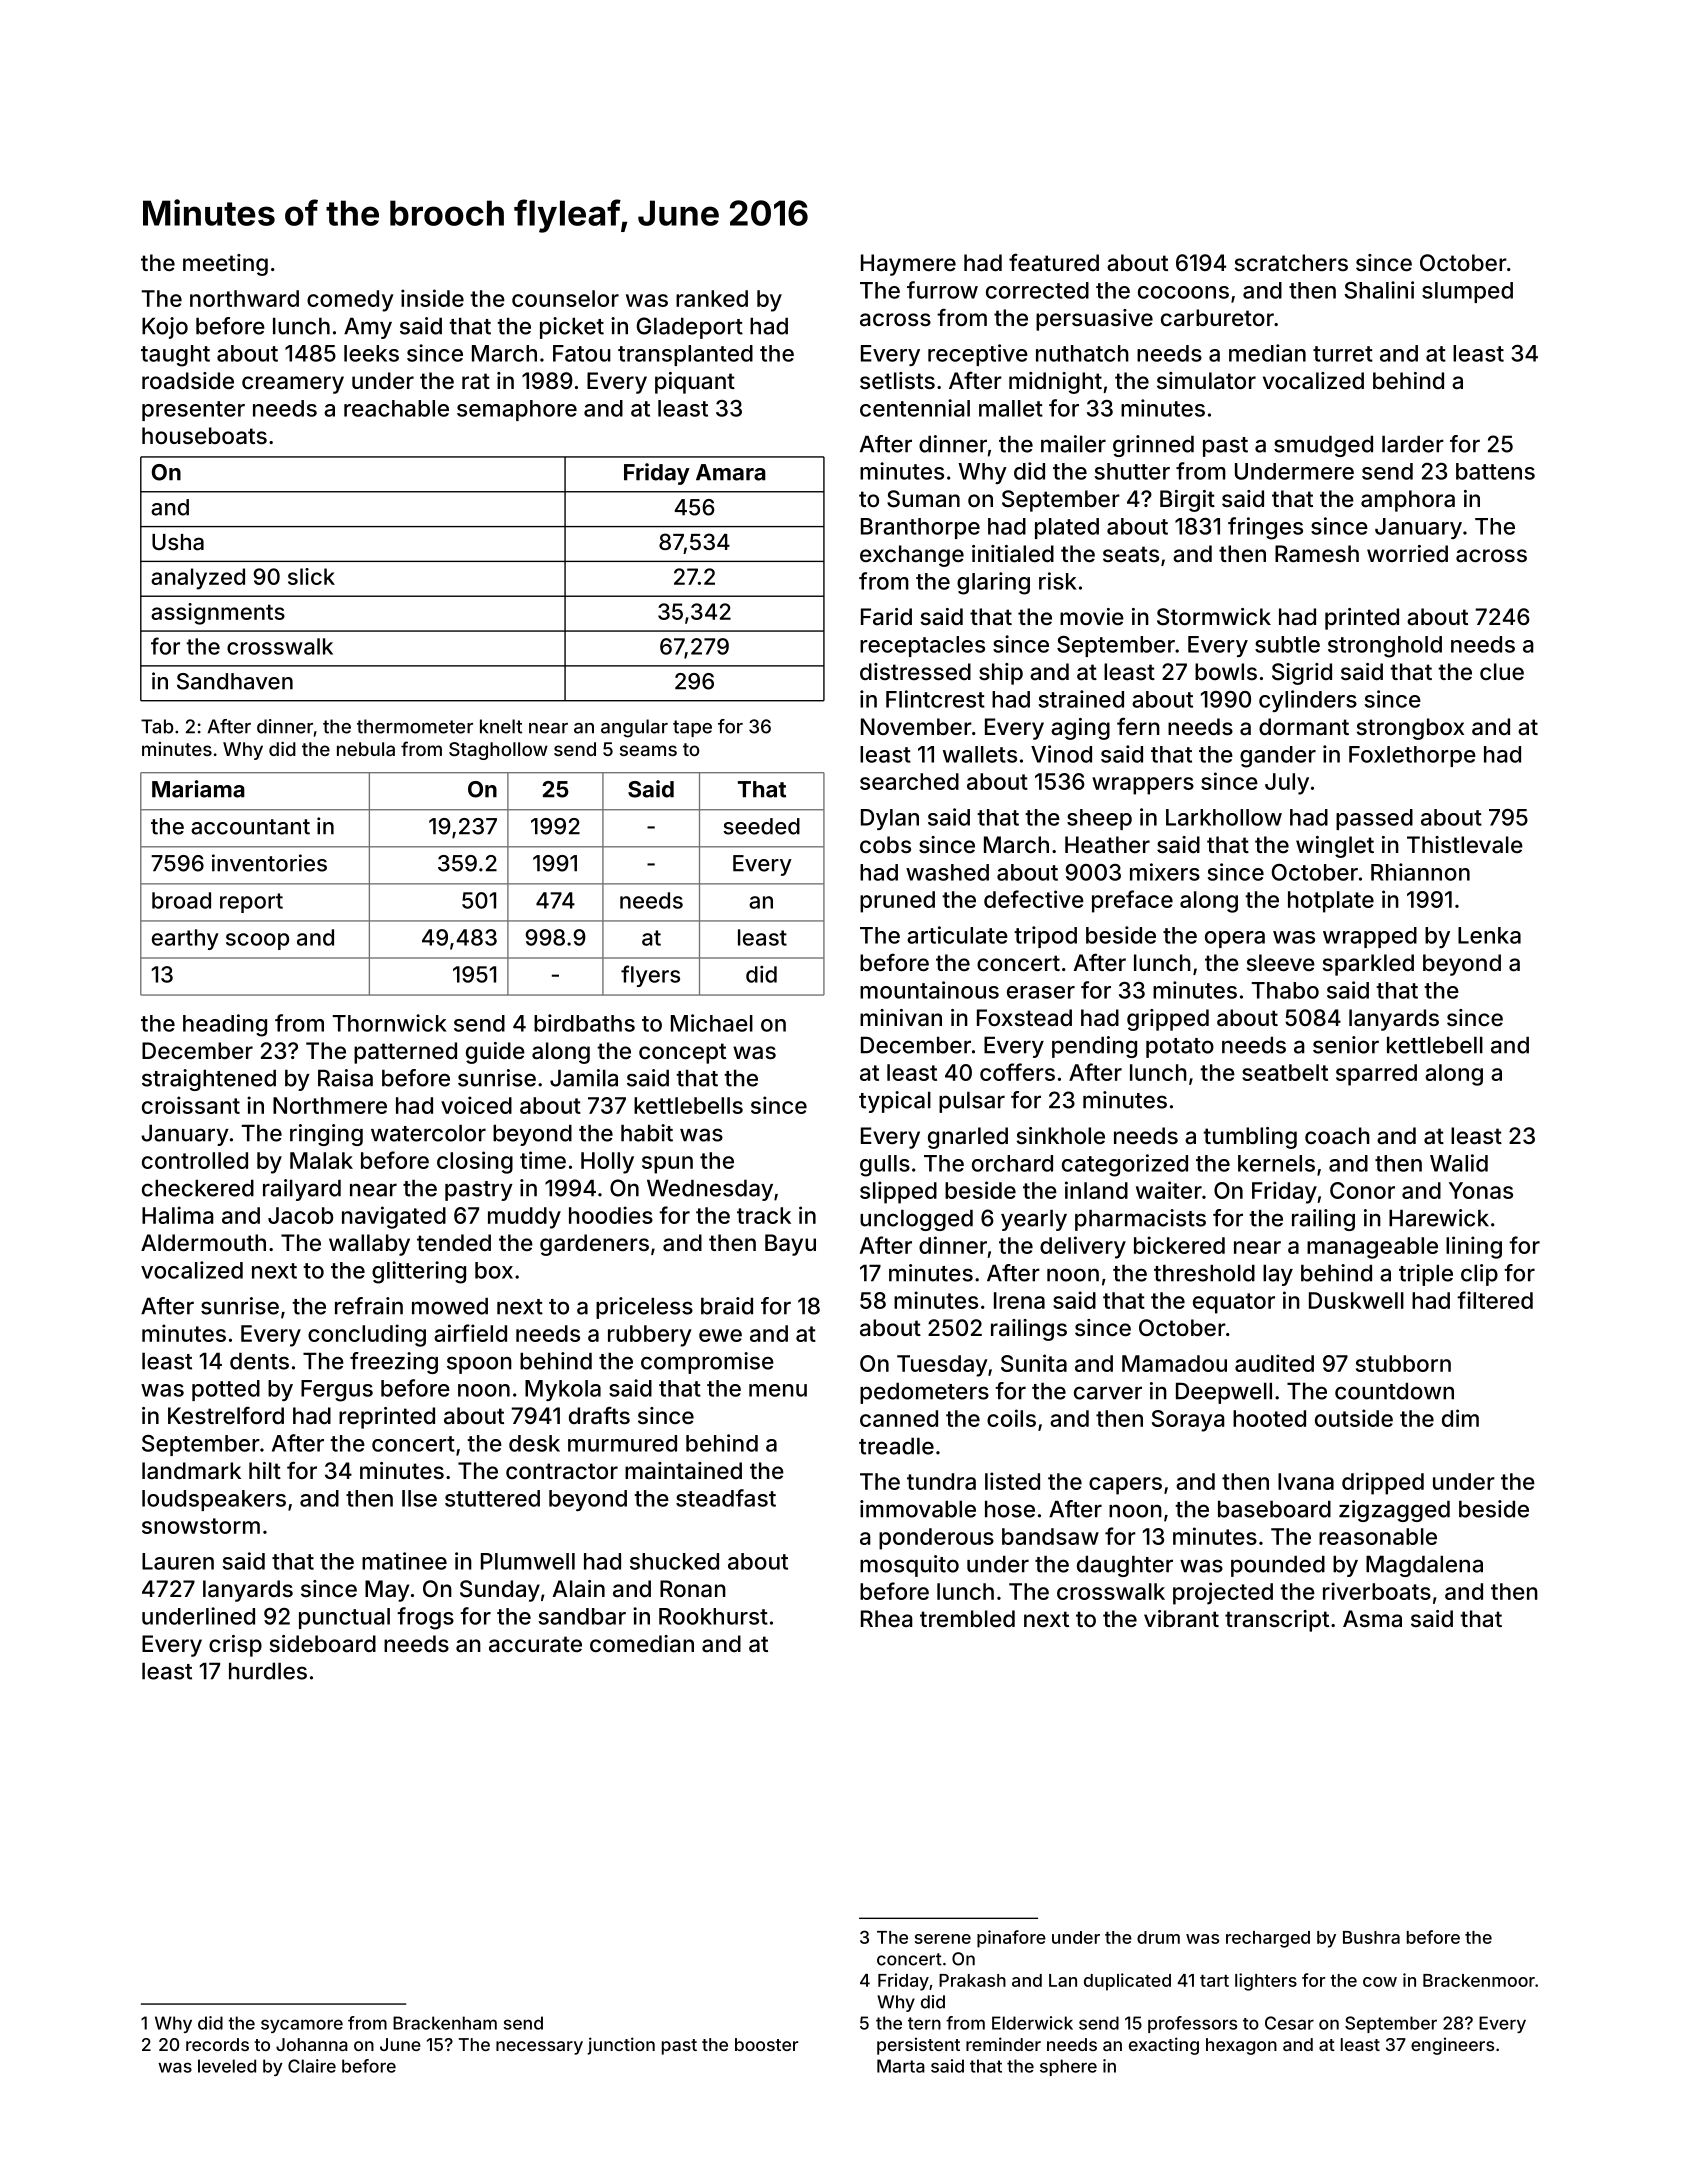 The height and width of the image is (2178, 1683). What do you see at coordinates (1495, 471) in the image?
I see `battens` at bounding box center [1495, 471].
